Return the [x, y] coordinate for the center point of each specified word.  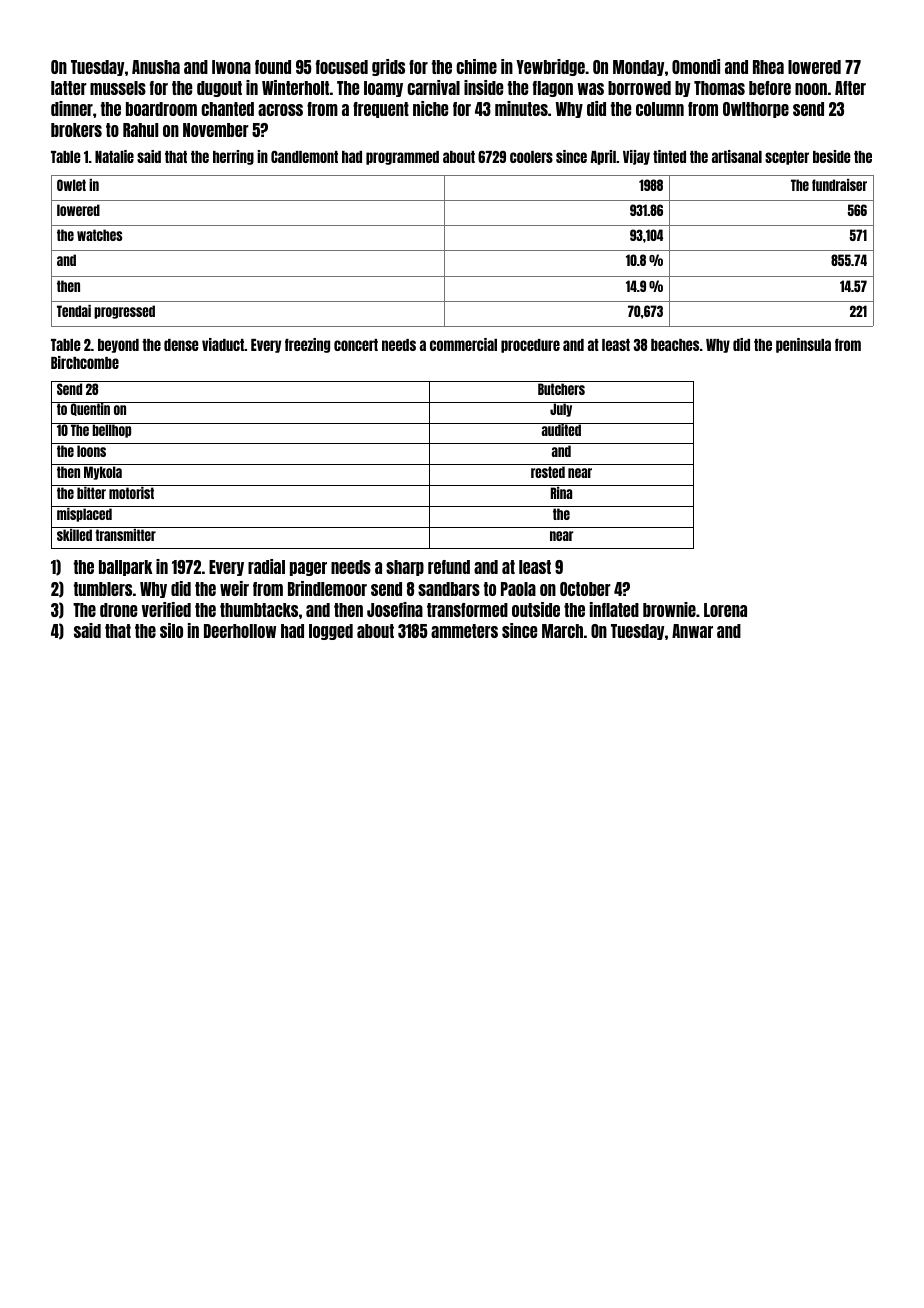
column [660, 109]
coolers [531, 157]
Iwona [231, 67]
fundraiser [839, 185]
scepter [787, 158]
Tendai [74, 311]
